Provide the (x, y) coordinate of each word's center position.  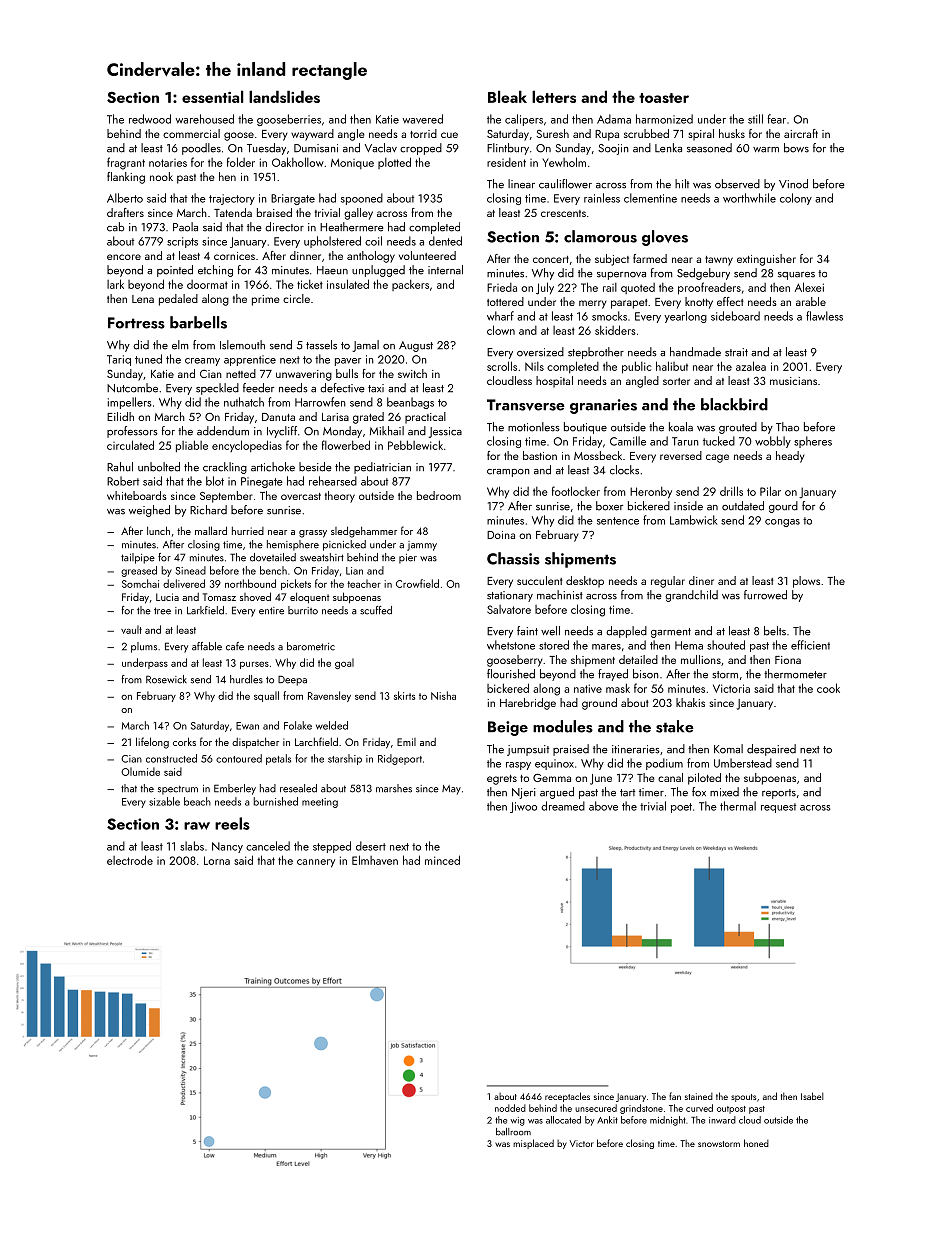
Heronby (651, 493)
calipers (524, 120)
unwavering (304, 375)
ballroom (513, 1132)
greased (139, 571)
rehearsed (333, 481)
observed (737, 184)
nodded (510, 1108)
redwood (150, 119)
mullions (701, 659)
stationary (510, 596)
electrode (130, 860)
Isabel (812, 1096)
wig (518, 1121)
